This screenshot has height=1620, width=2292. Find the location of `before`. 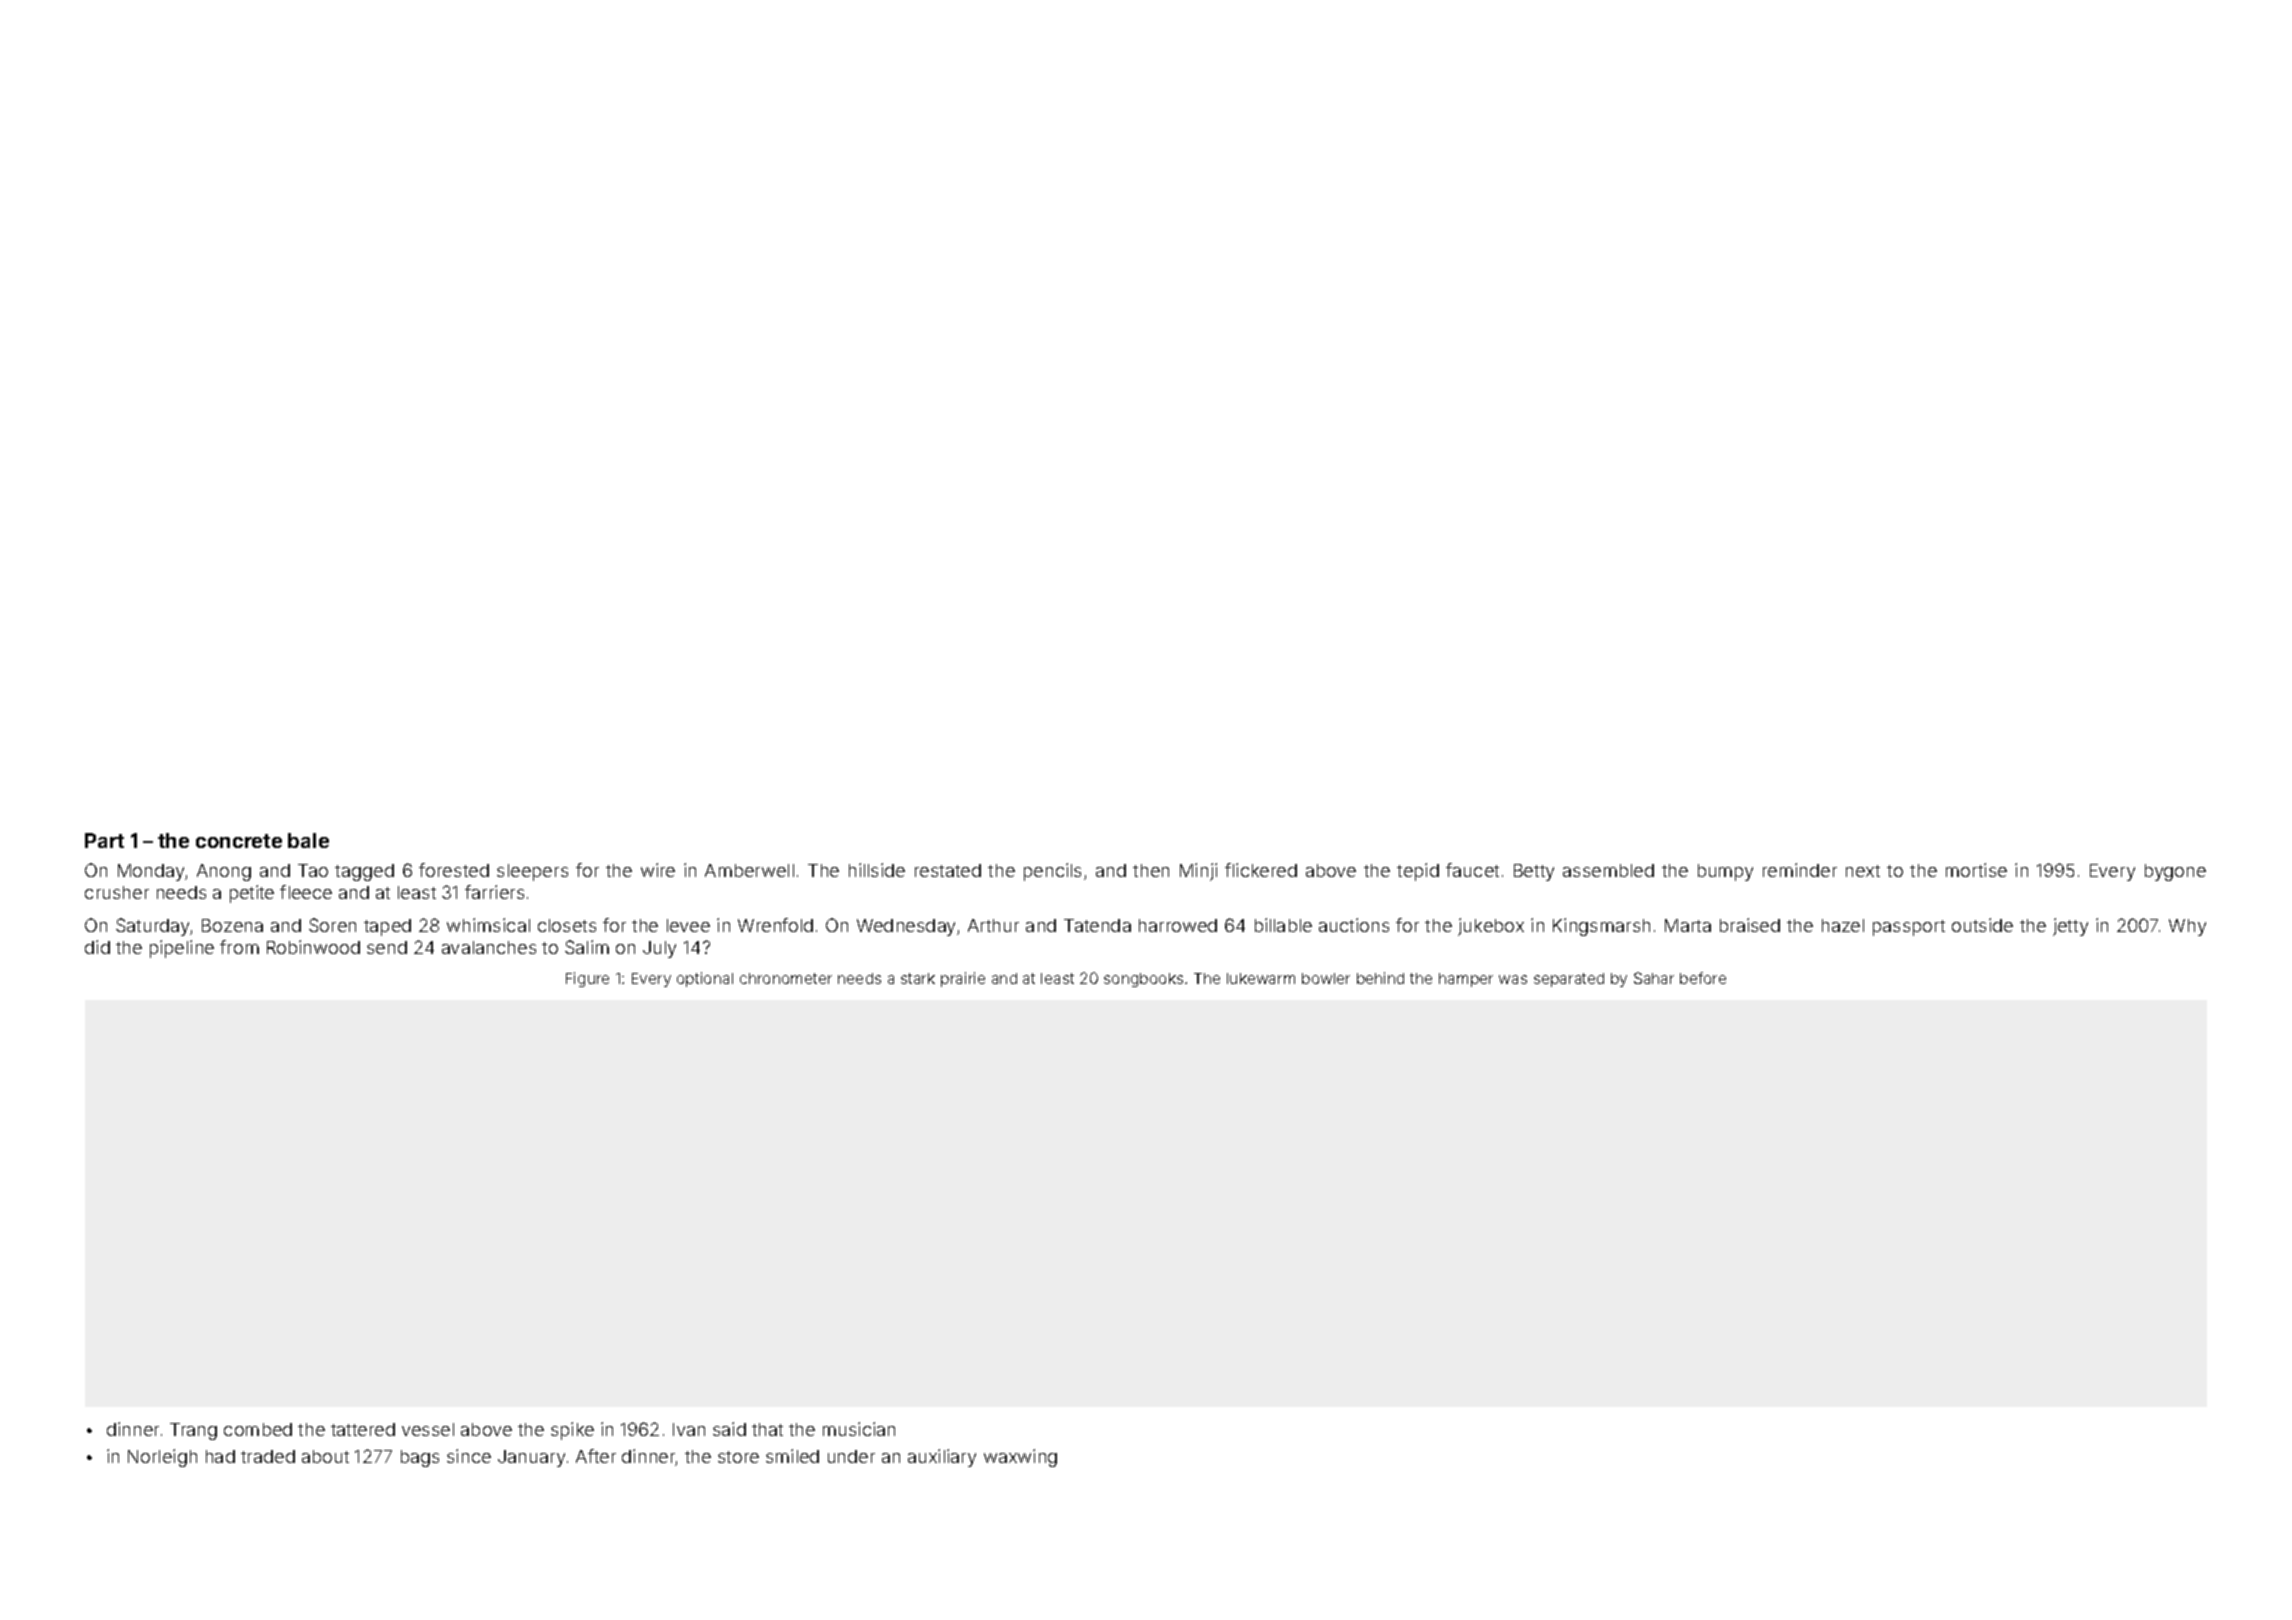

before is located at coordinates (1703, 978).
